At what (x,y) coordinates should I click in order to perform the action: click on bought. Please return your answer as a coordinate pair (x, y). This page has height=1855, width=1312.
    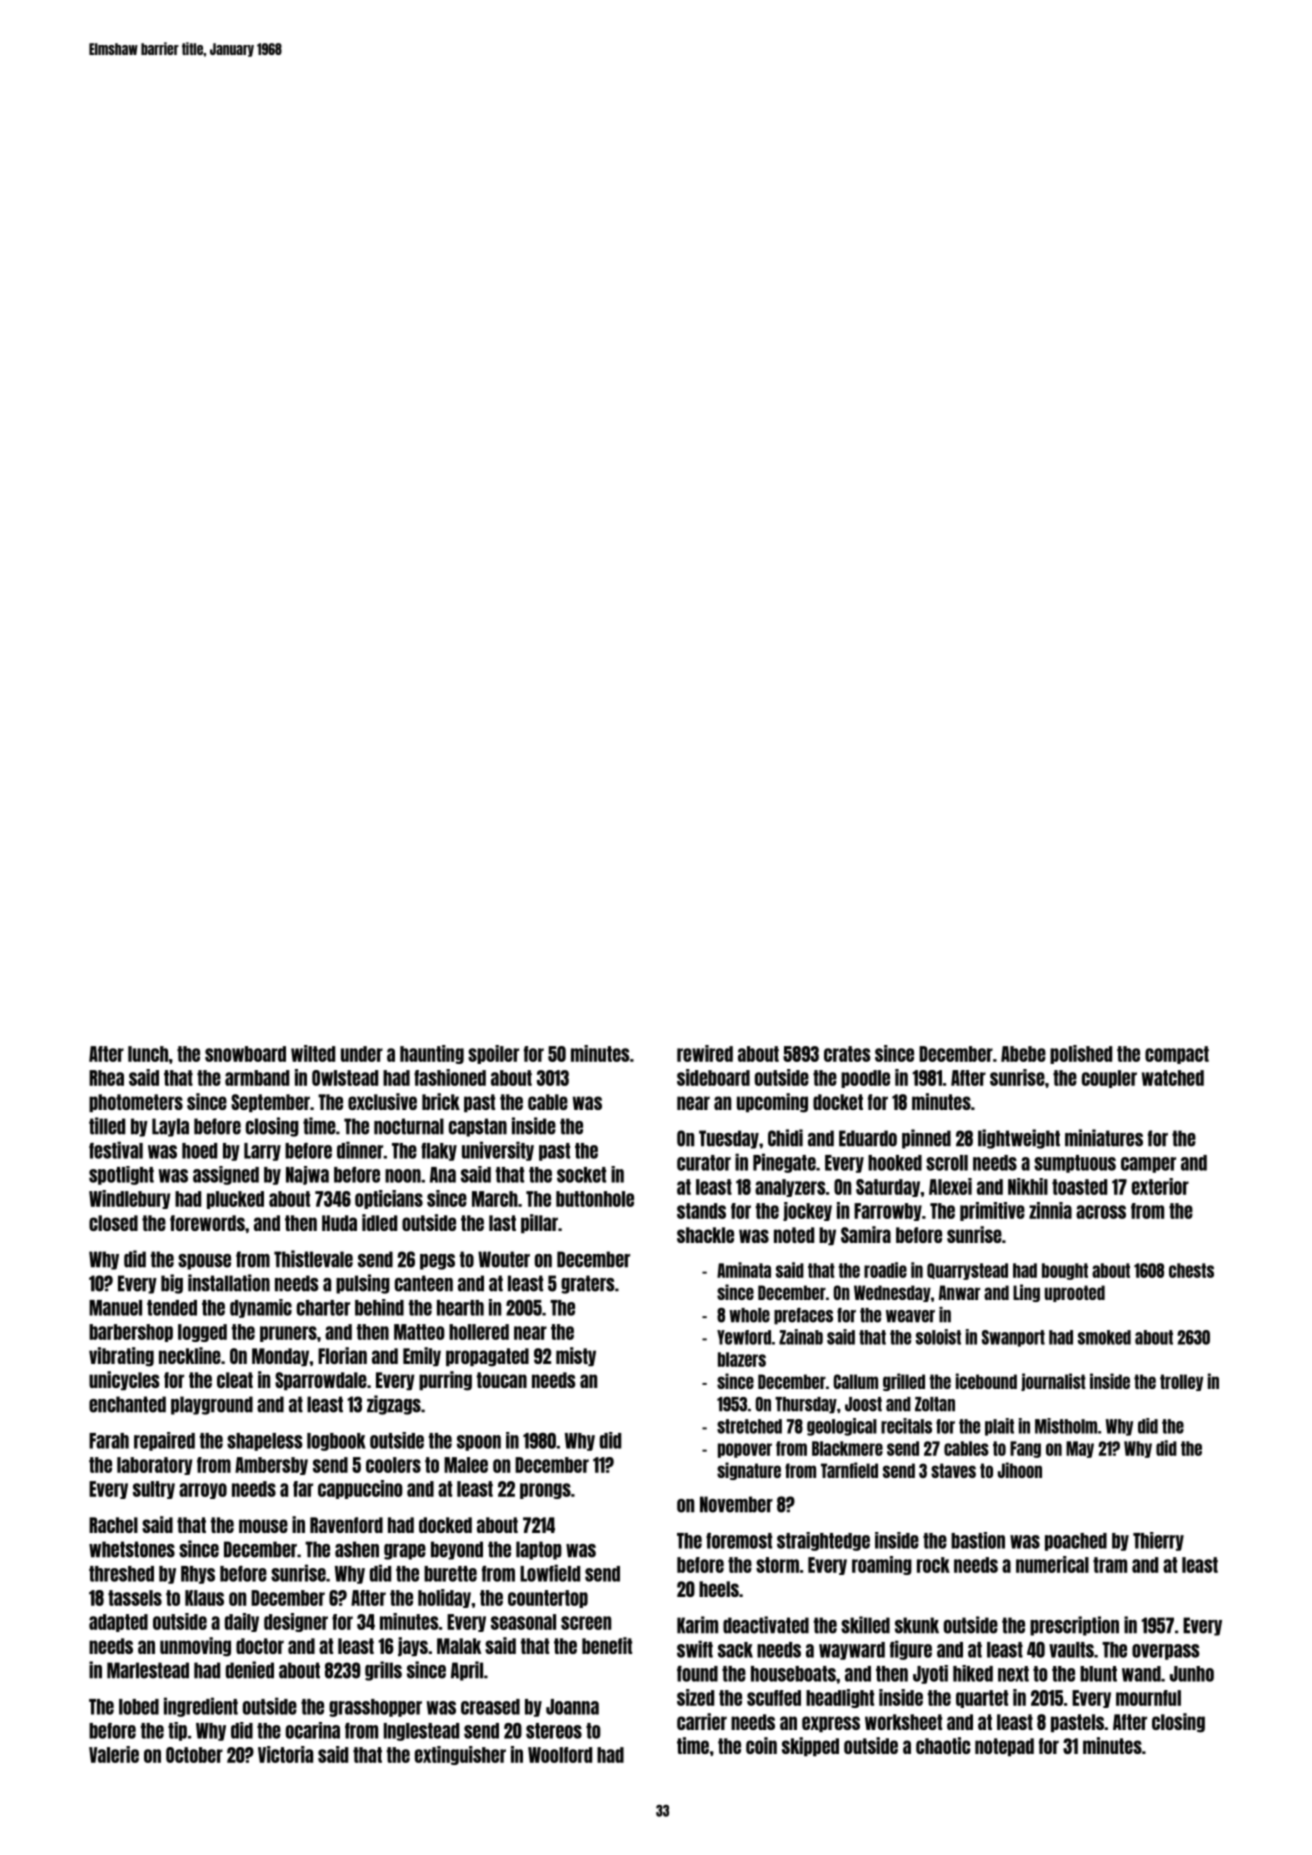
    Looking at the image, I should click on (1065, 1271).
